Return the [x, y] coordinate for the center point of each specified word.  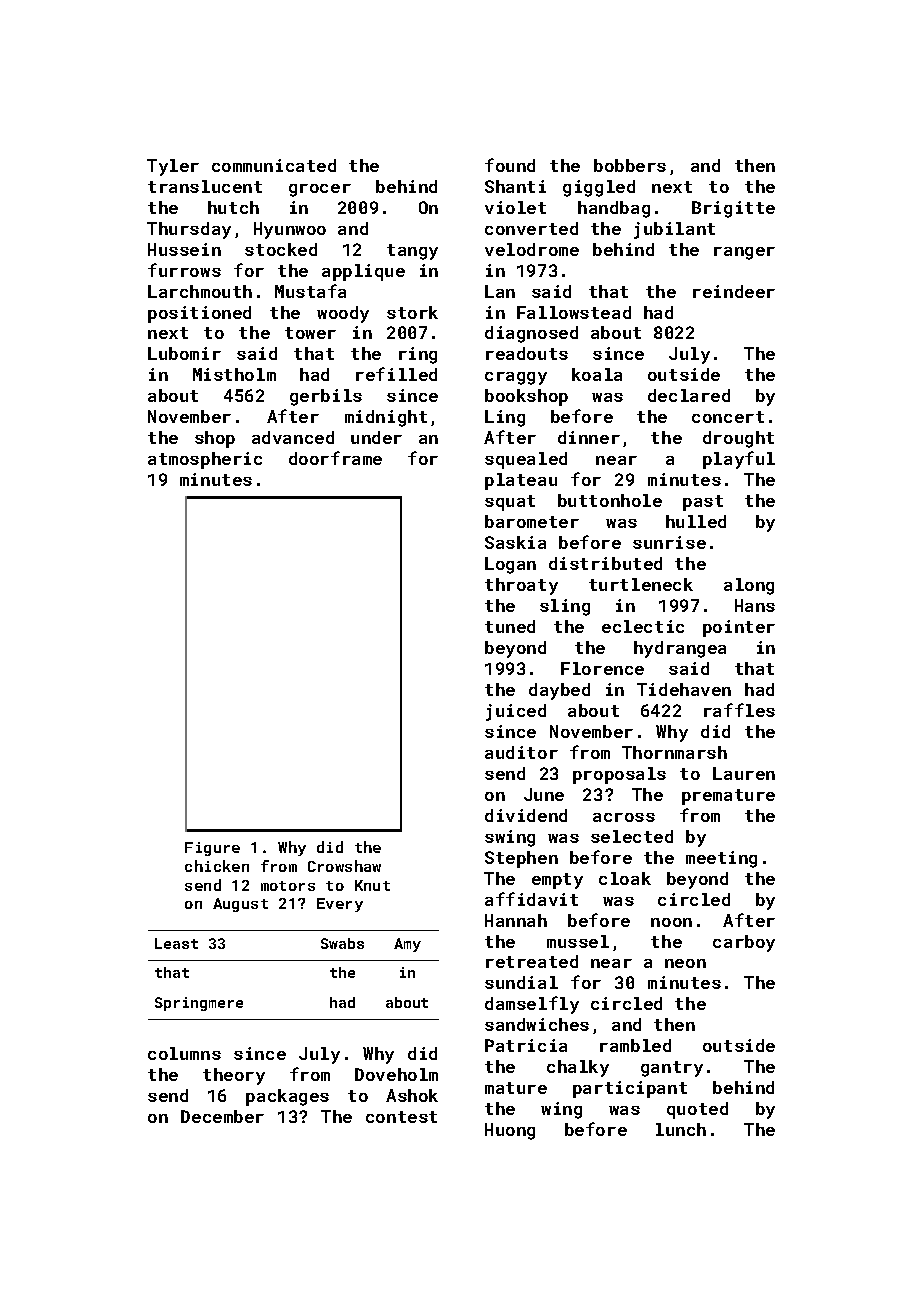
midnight [386, 418]
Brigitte [733, 209]
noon [671, 922]
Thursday [189, 230]
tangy [412, 252]
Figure [212, 849]
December [222, 1116]
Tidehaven [684, 689]
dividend [526, 815]
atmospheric [205, 460]
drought [738, 439]
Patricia [526, 1045]
